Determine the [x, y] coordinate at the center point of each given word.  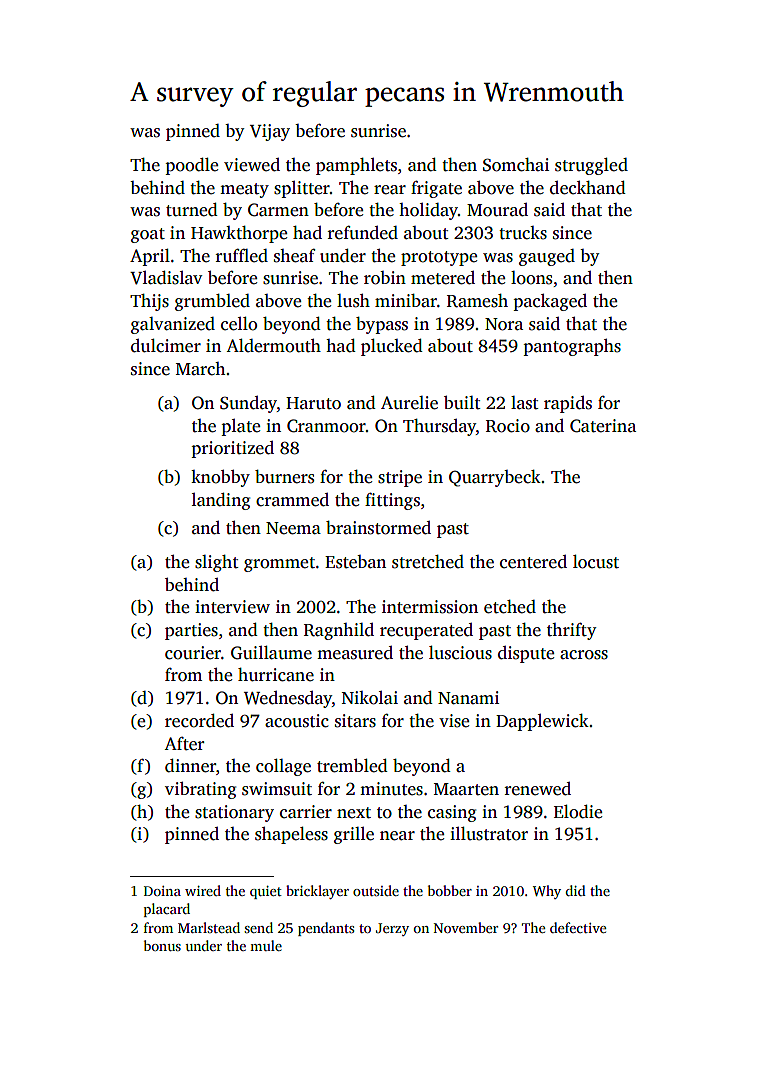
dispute [526, 654]
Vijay [270, 132]
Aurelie [409, 403]
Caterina [603, 426]
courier [193, 653]
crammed [292, 500]
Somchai [516, 165]
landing [221, 501]
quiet [266, 892]
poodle [192, 166]
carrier [306, 812]
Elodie [578, 812]
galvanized [173, 325]
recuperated [426, 631]
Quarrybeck [495, 478]
